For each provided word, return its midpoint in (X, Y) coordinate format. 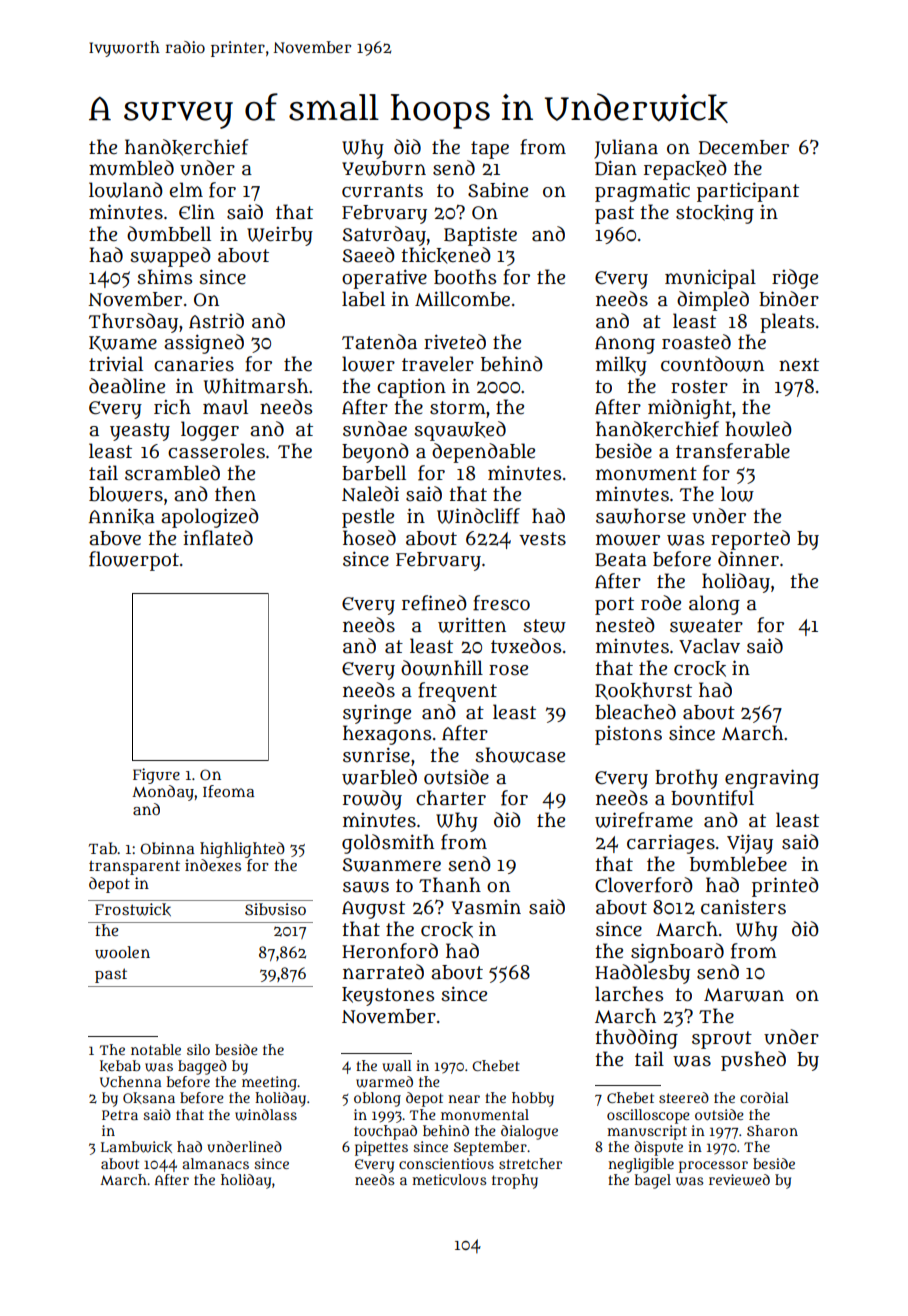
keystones (388, 996)
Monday (163, 793)
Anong (625, 345)
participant (748, 192)
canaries (194, 364)
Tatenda (379, 342)
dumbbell (169, 234)
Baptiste (480, 236)
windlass (266, 1115)
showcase (520, 755)
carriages (671, 844)
